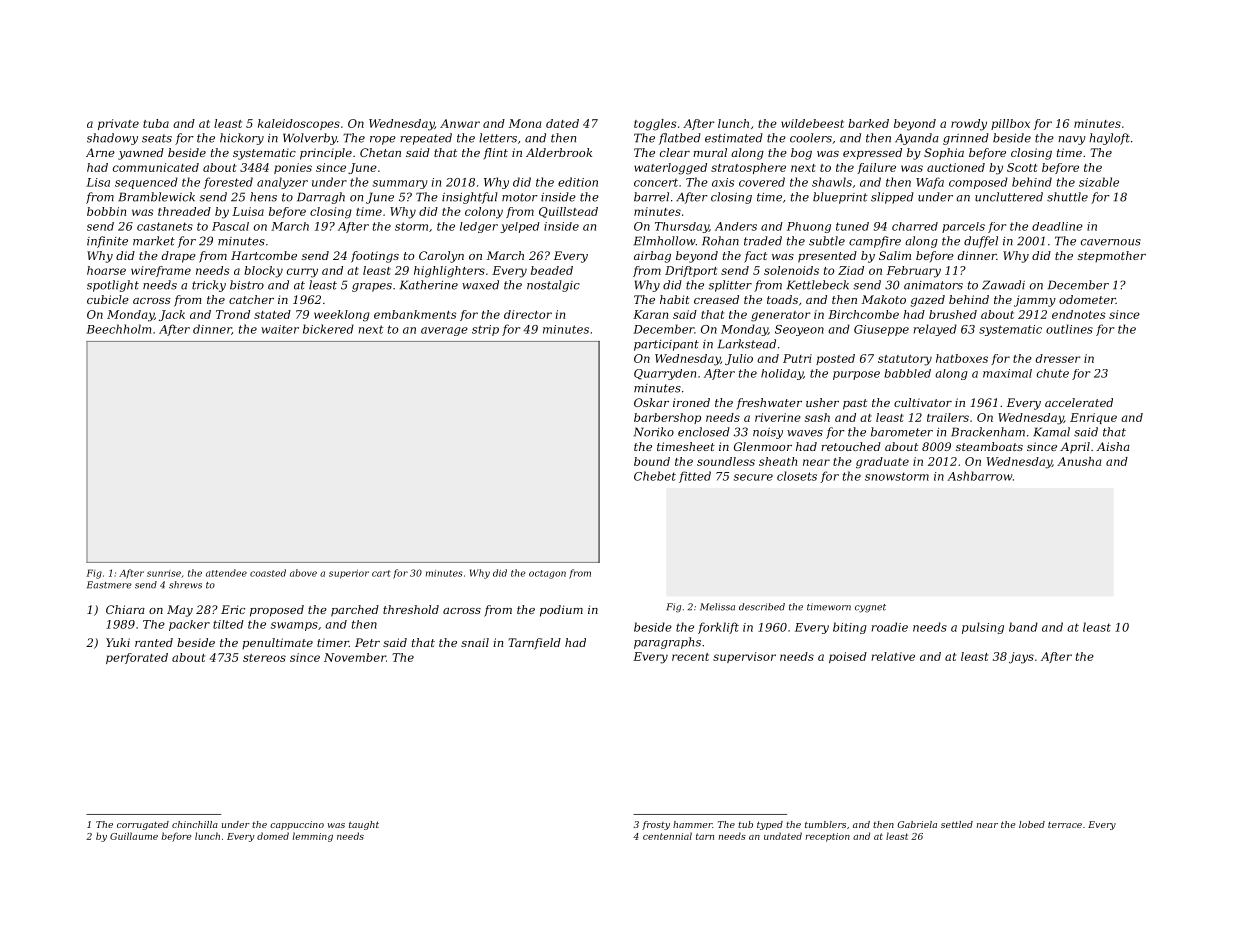 Image resolution: width=1233 pixels, height=952 pixels. What do you see at coordinates (156, 123) in the screenshot?
I see `tuba` at bounding box center [156, 123].
